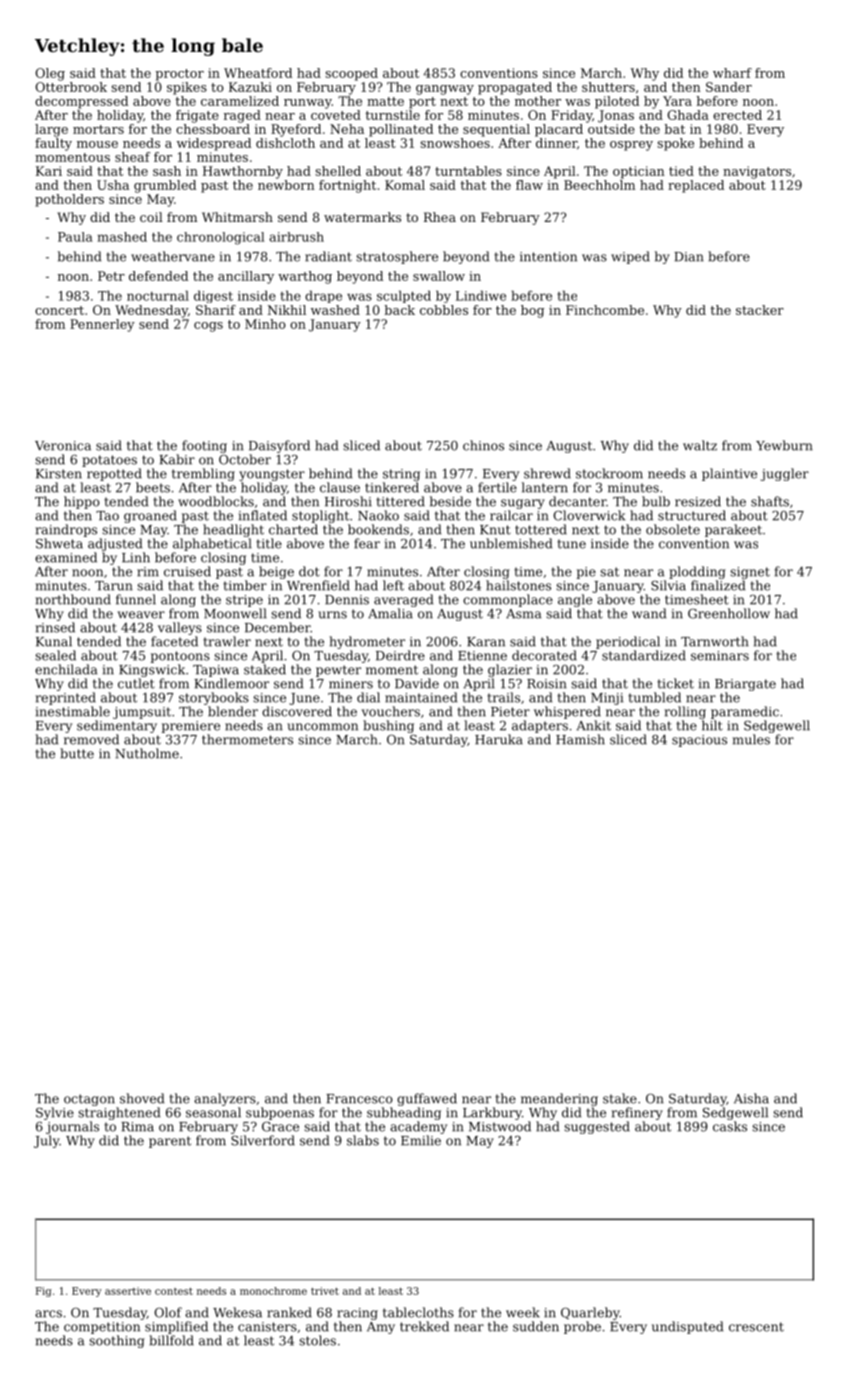  I want to click on fertile, so click(497, 487).
